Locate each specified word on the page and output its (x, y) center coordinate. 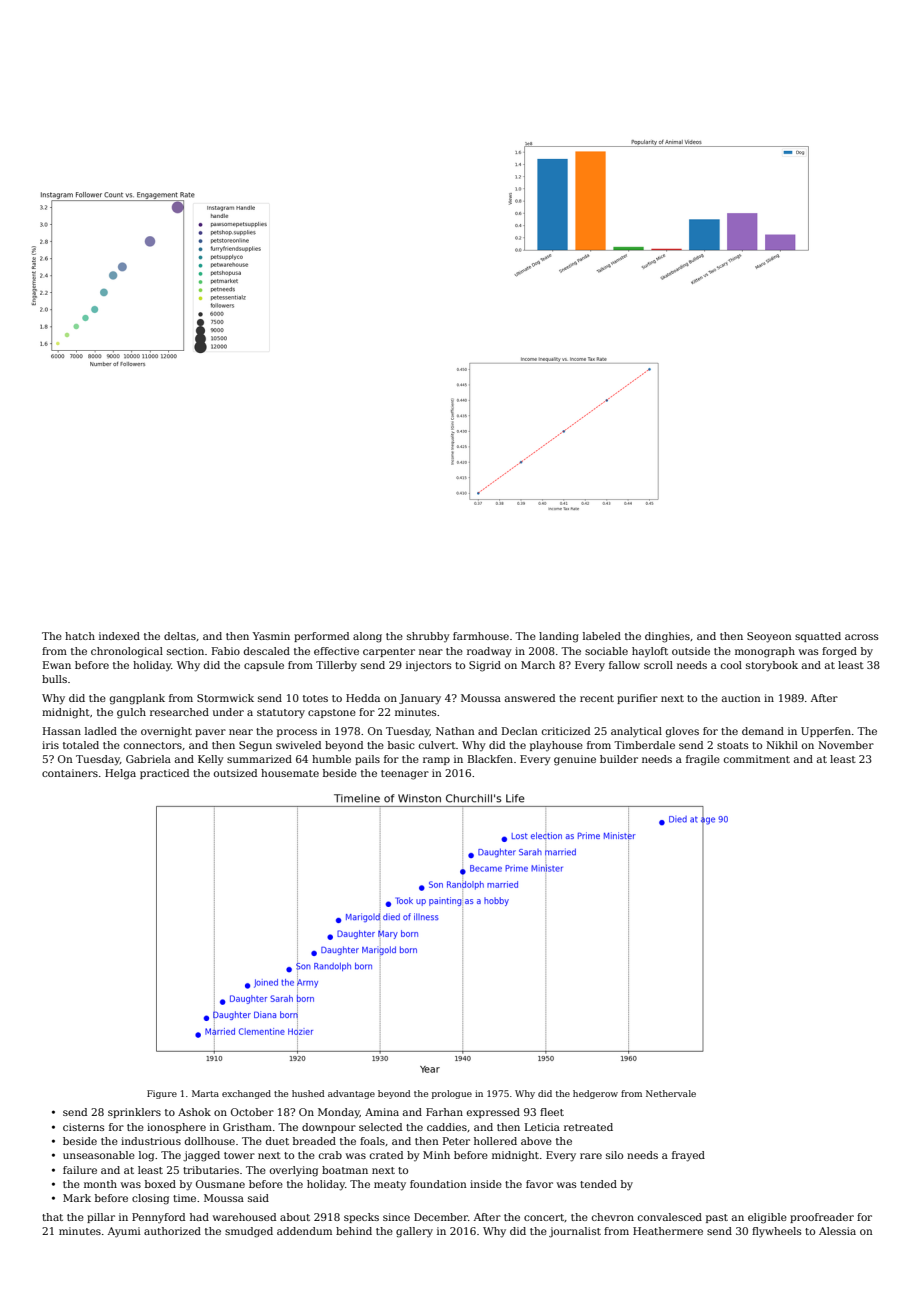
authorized (172, 1231)
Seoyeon (769, 637)
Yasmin (271, 636)
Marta (205, 1093)
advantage (351, 1094)
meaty (390, 1186)
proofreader (822, 1218)
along (367, 637)
